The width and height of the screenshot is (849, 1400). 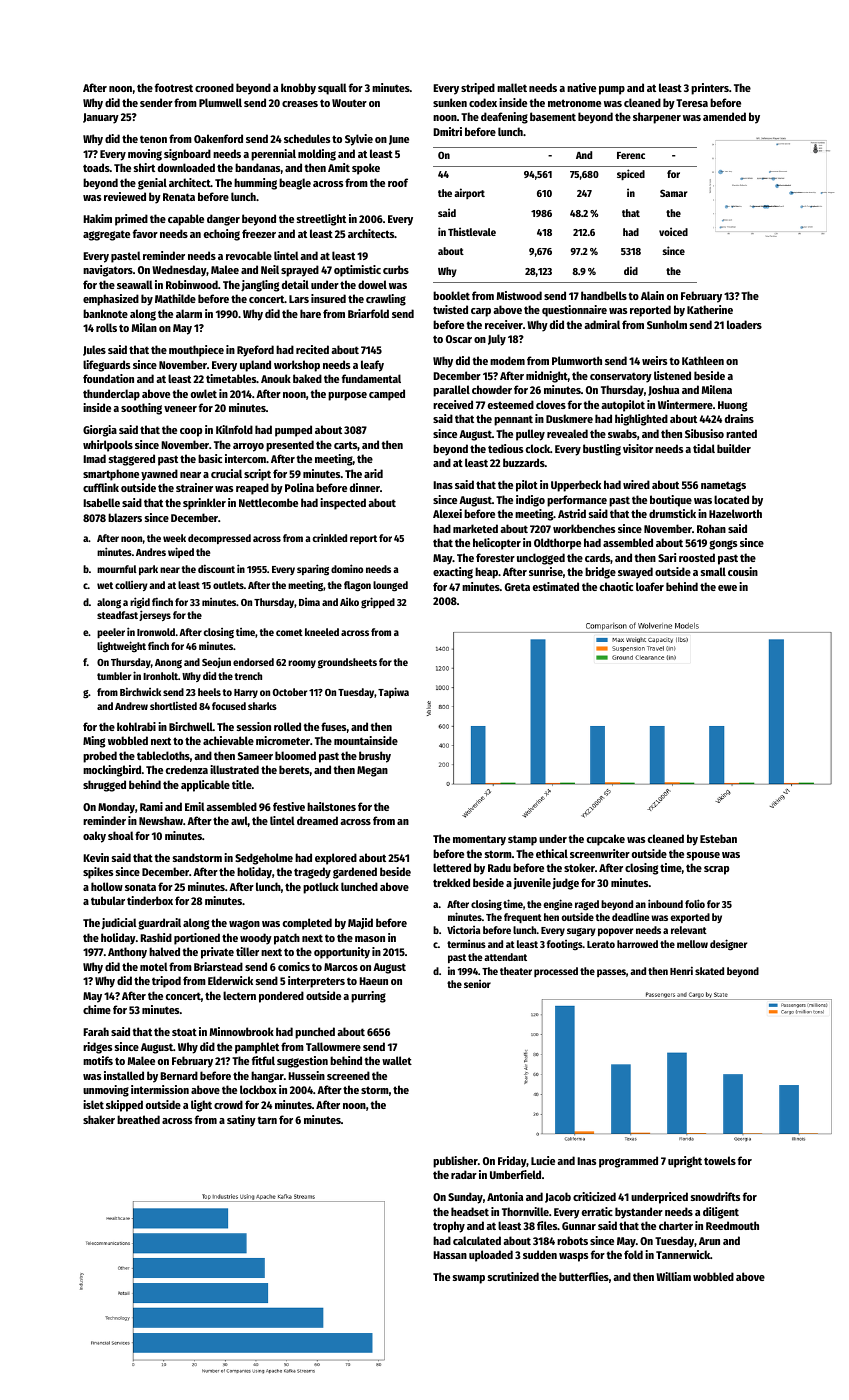 What do you see at coordinates (606, 840) in the screenshot?
I see `cupcake` at bounding box center [606, 840].
